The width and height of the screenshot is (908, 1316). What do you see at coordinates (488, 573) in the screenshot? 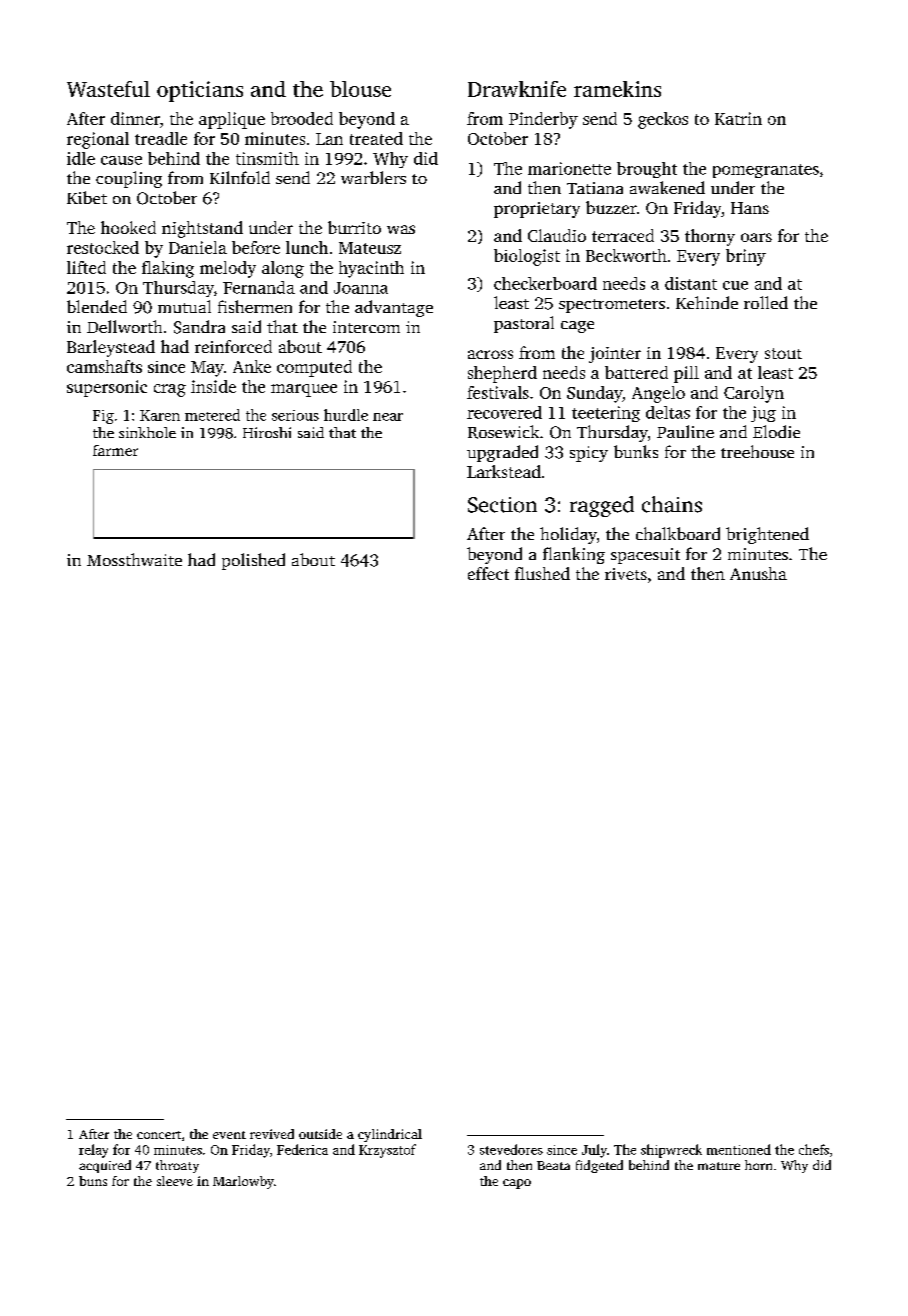
I see `effect` at bounding box center [488, 573].
